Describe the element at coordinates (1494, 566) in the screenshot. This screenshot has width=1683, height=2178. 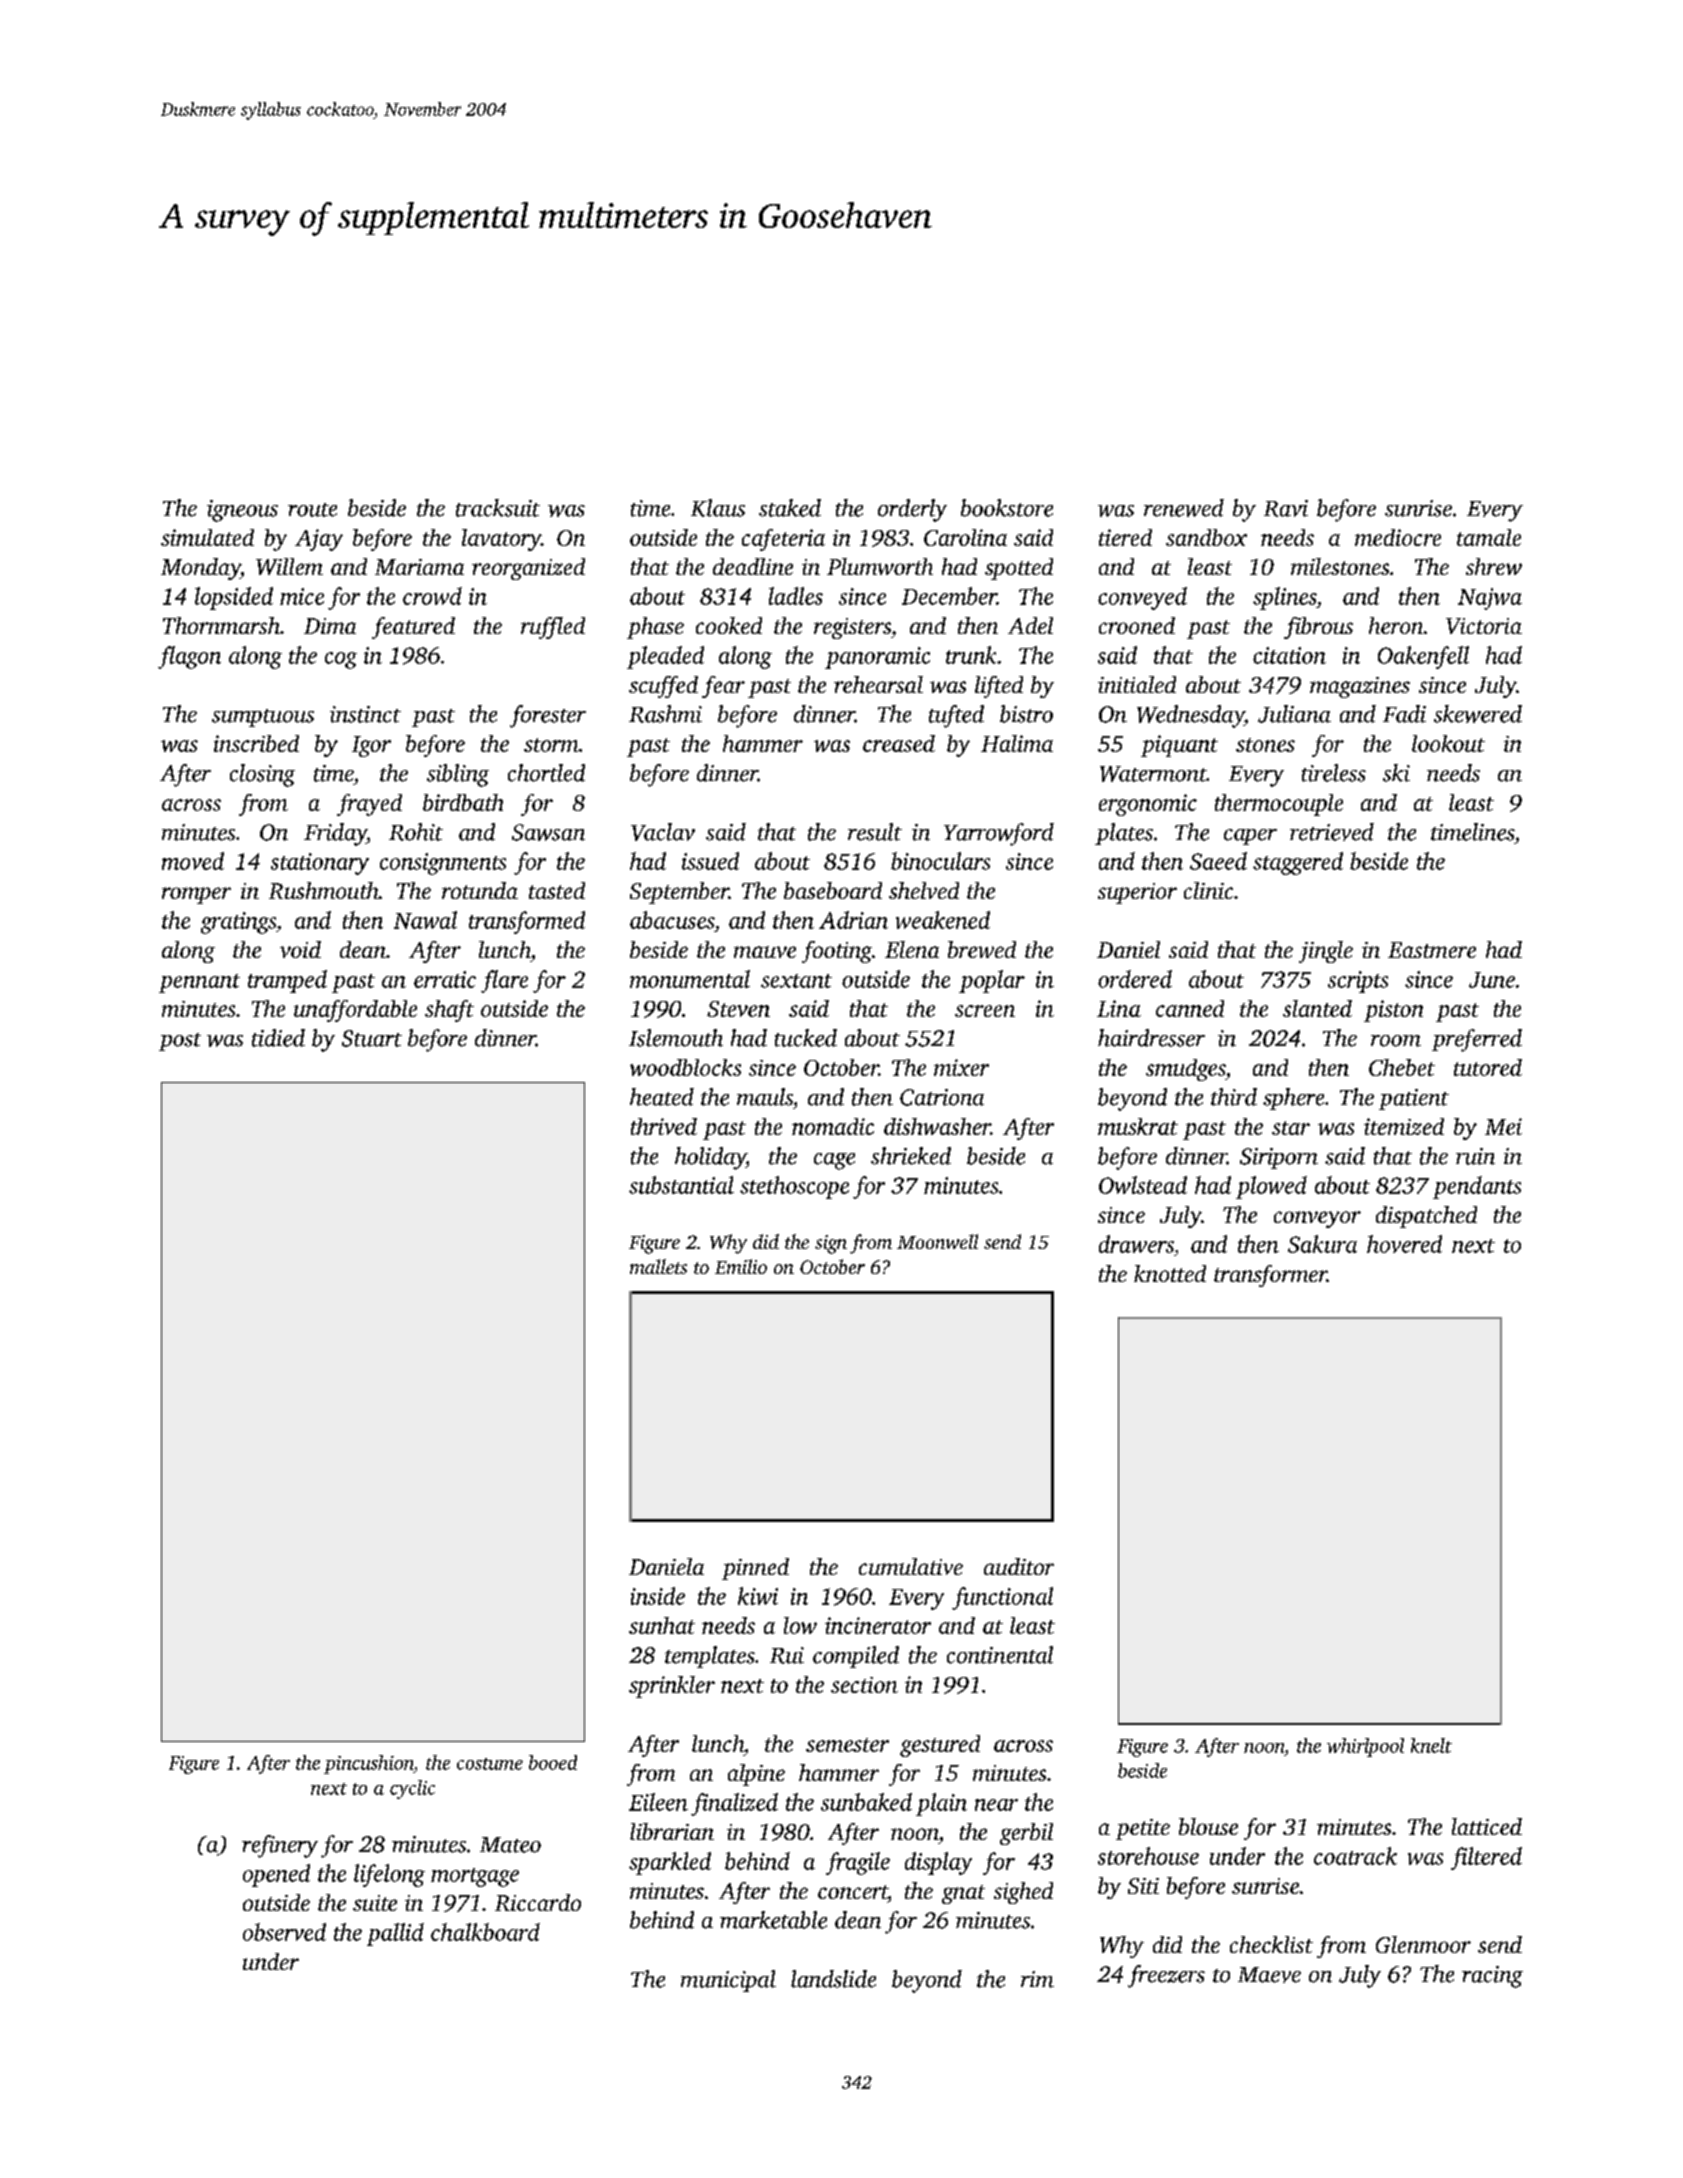
I see `shrew` at that location.
